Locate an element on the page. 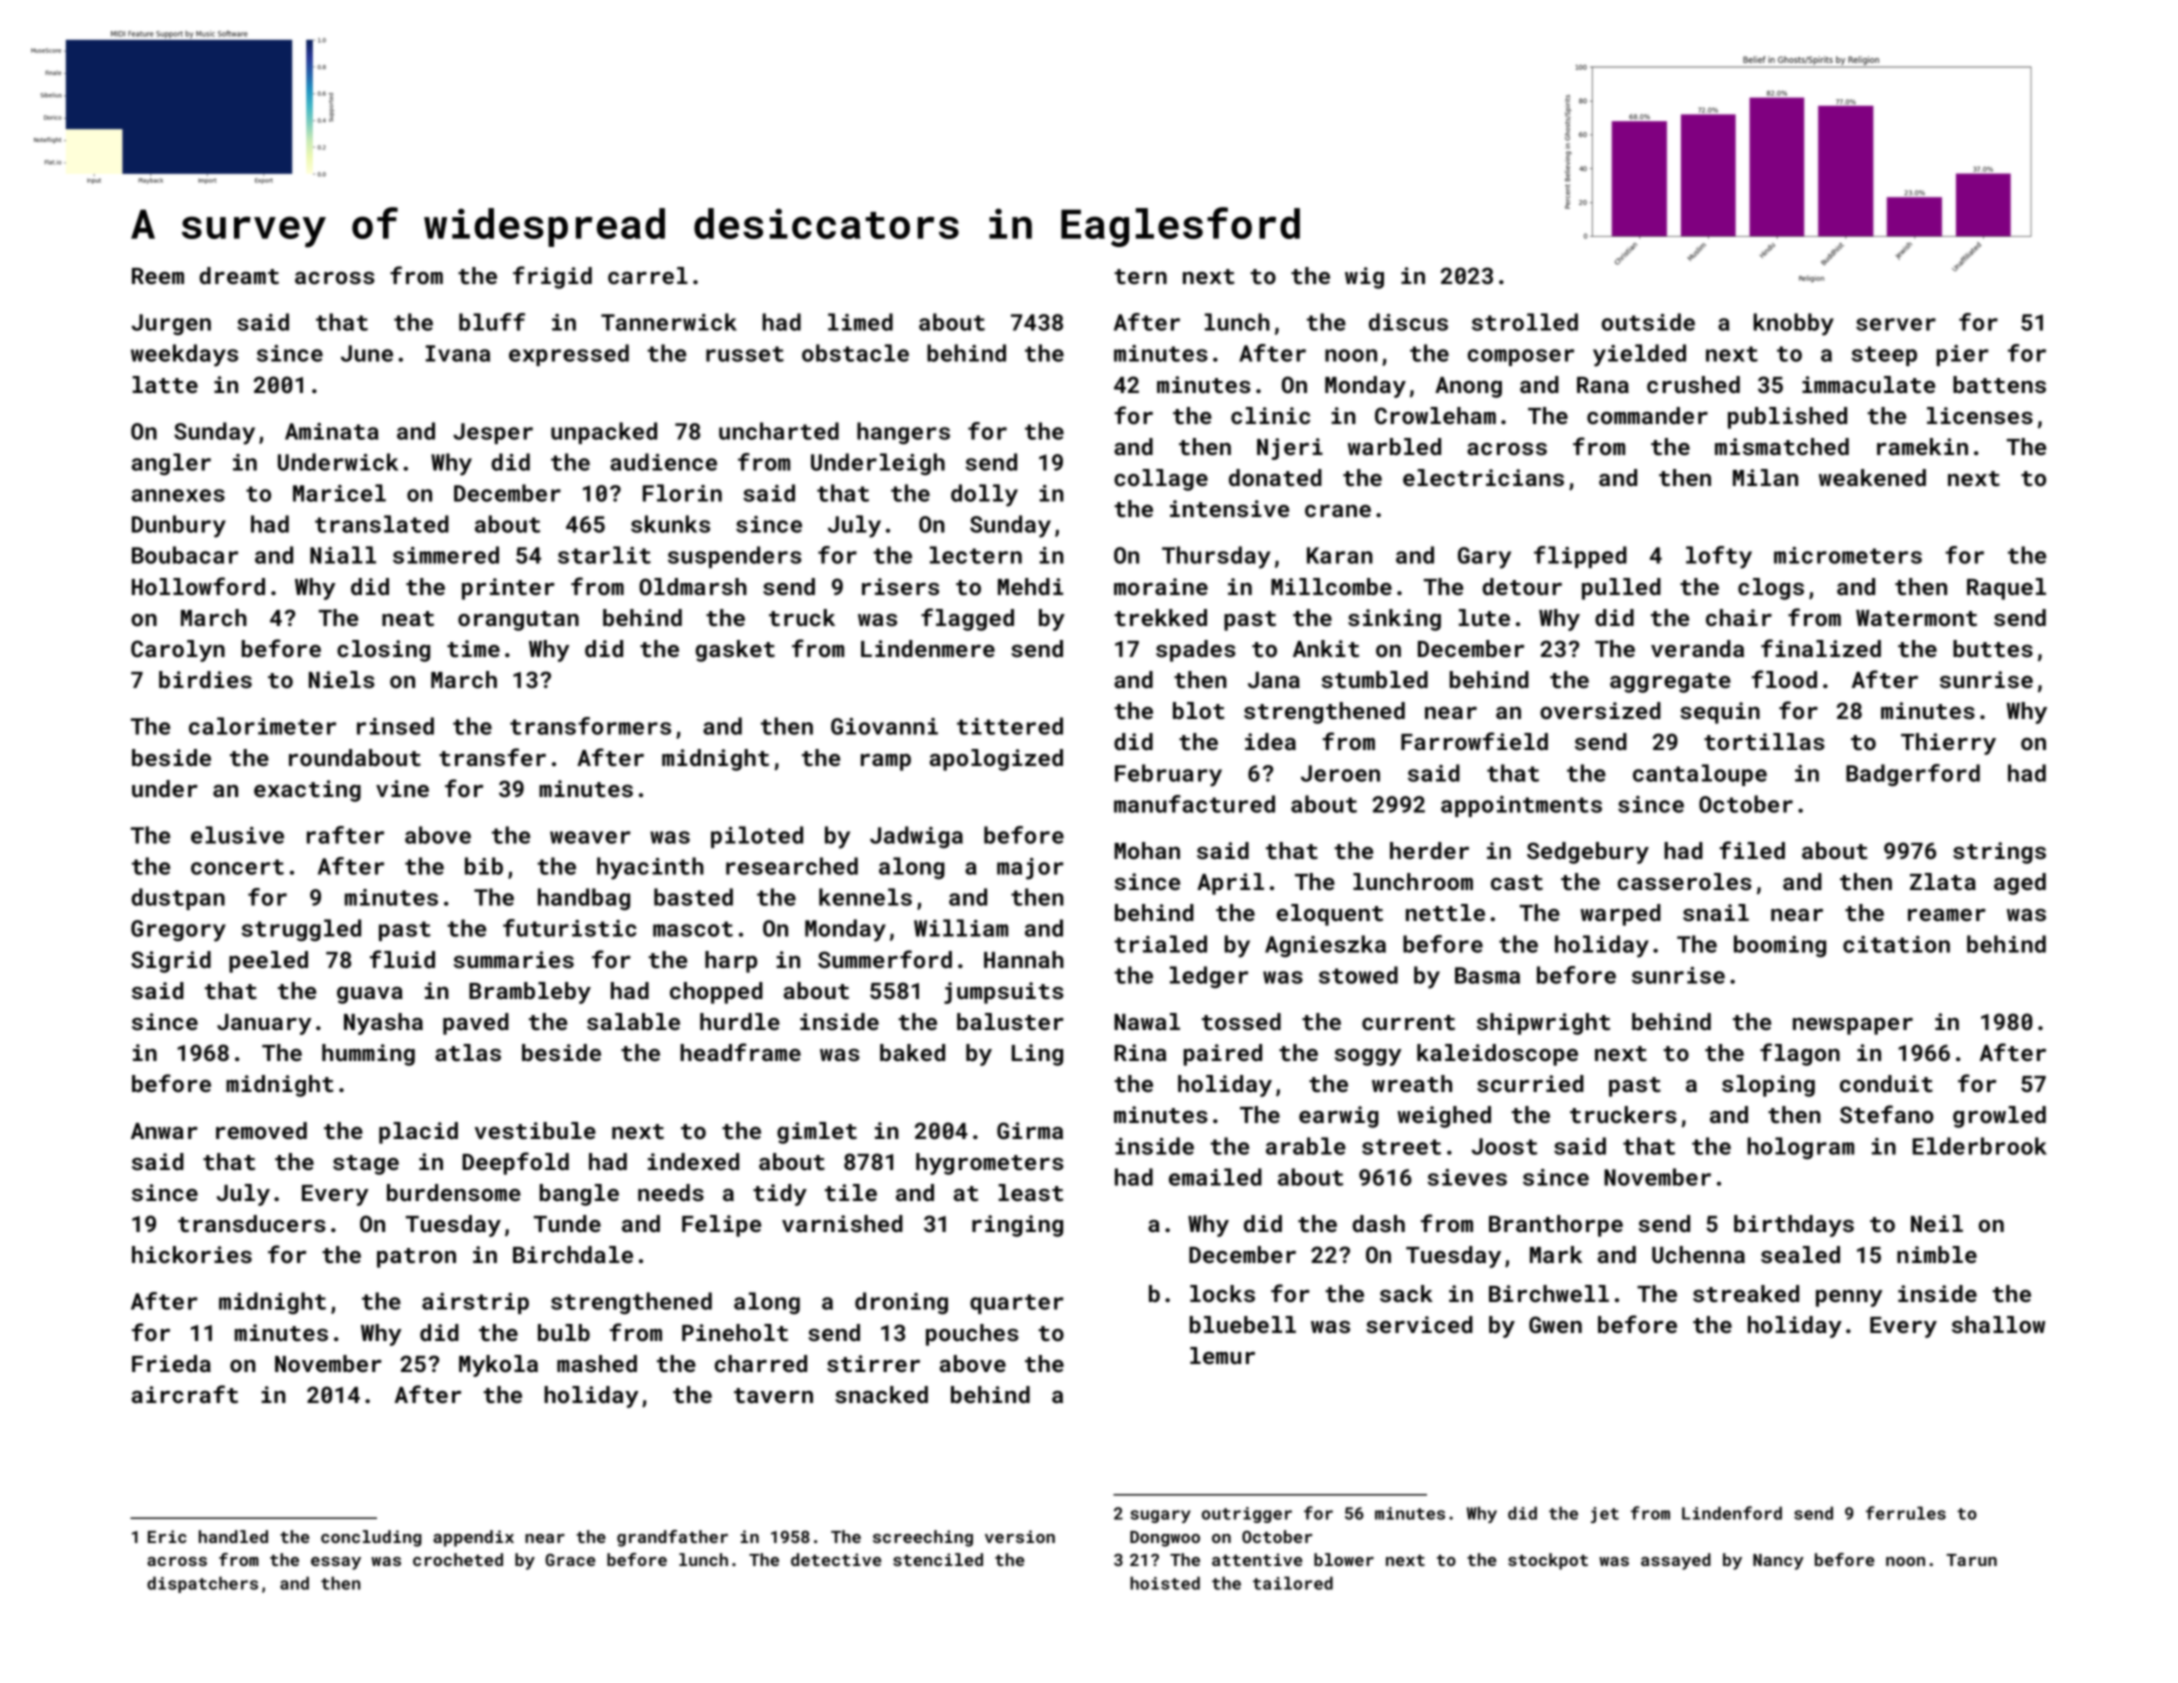  discus is located at coordinates (1408, 322).
